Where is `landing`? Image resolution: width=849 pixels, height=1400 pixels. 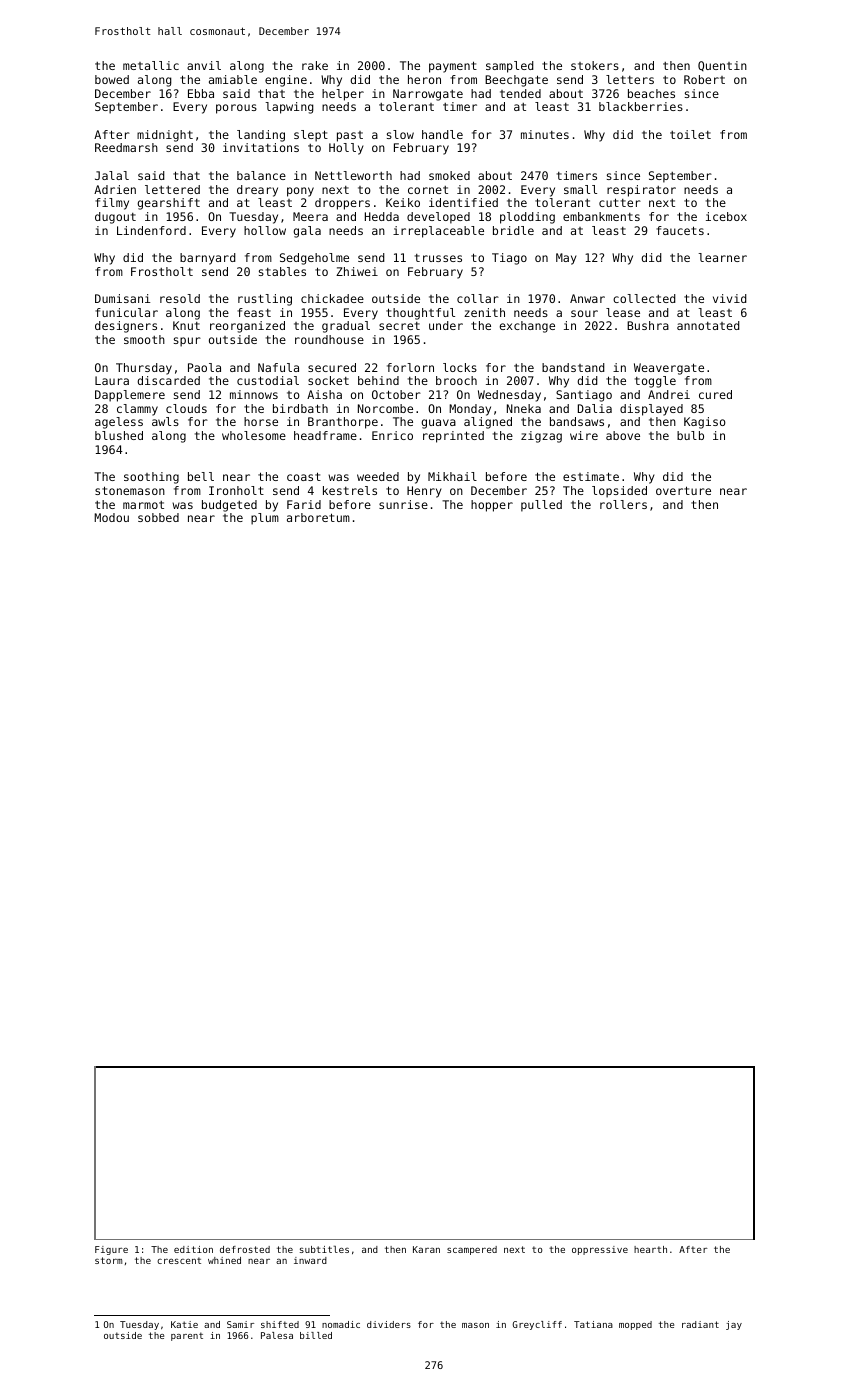
landing is located at coordinates (261, 136).
